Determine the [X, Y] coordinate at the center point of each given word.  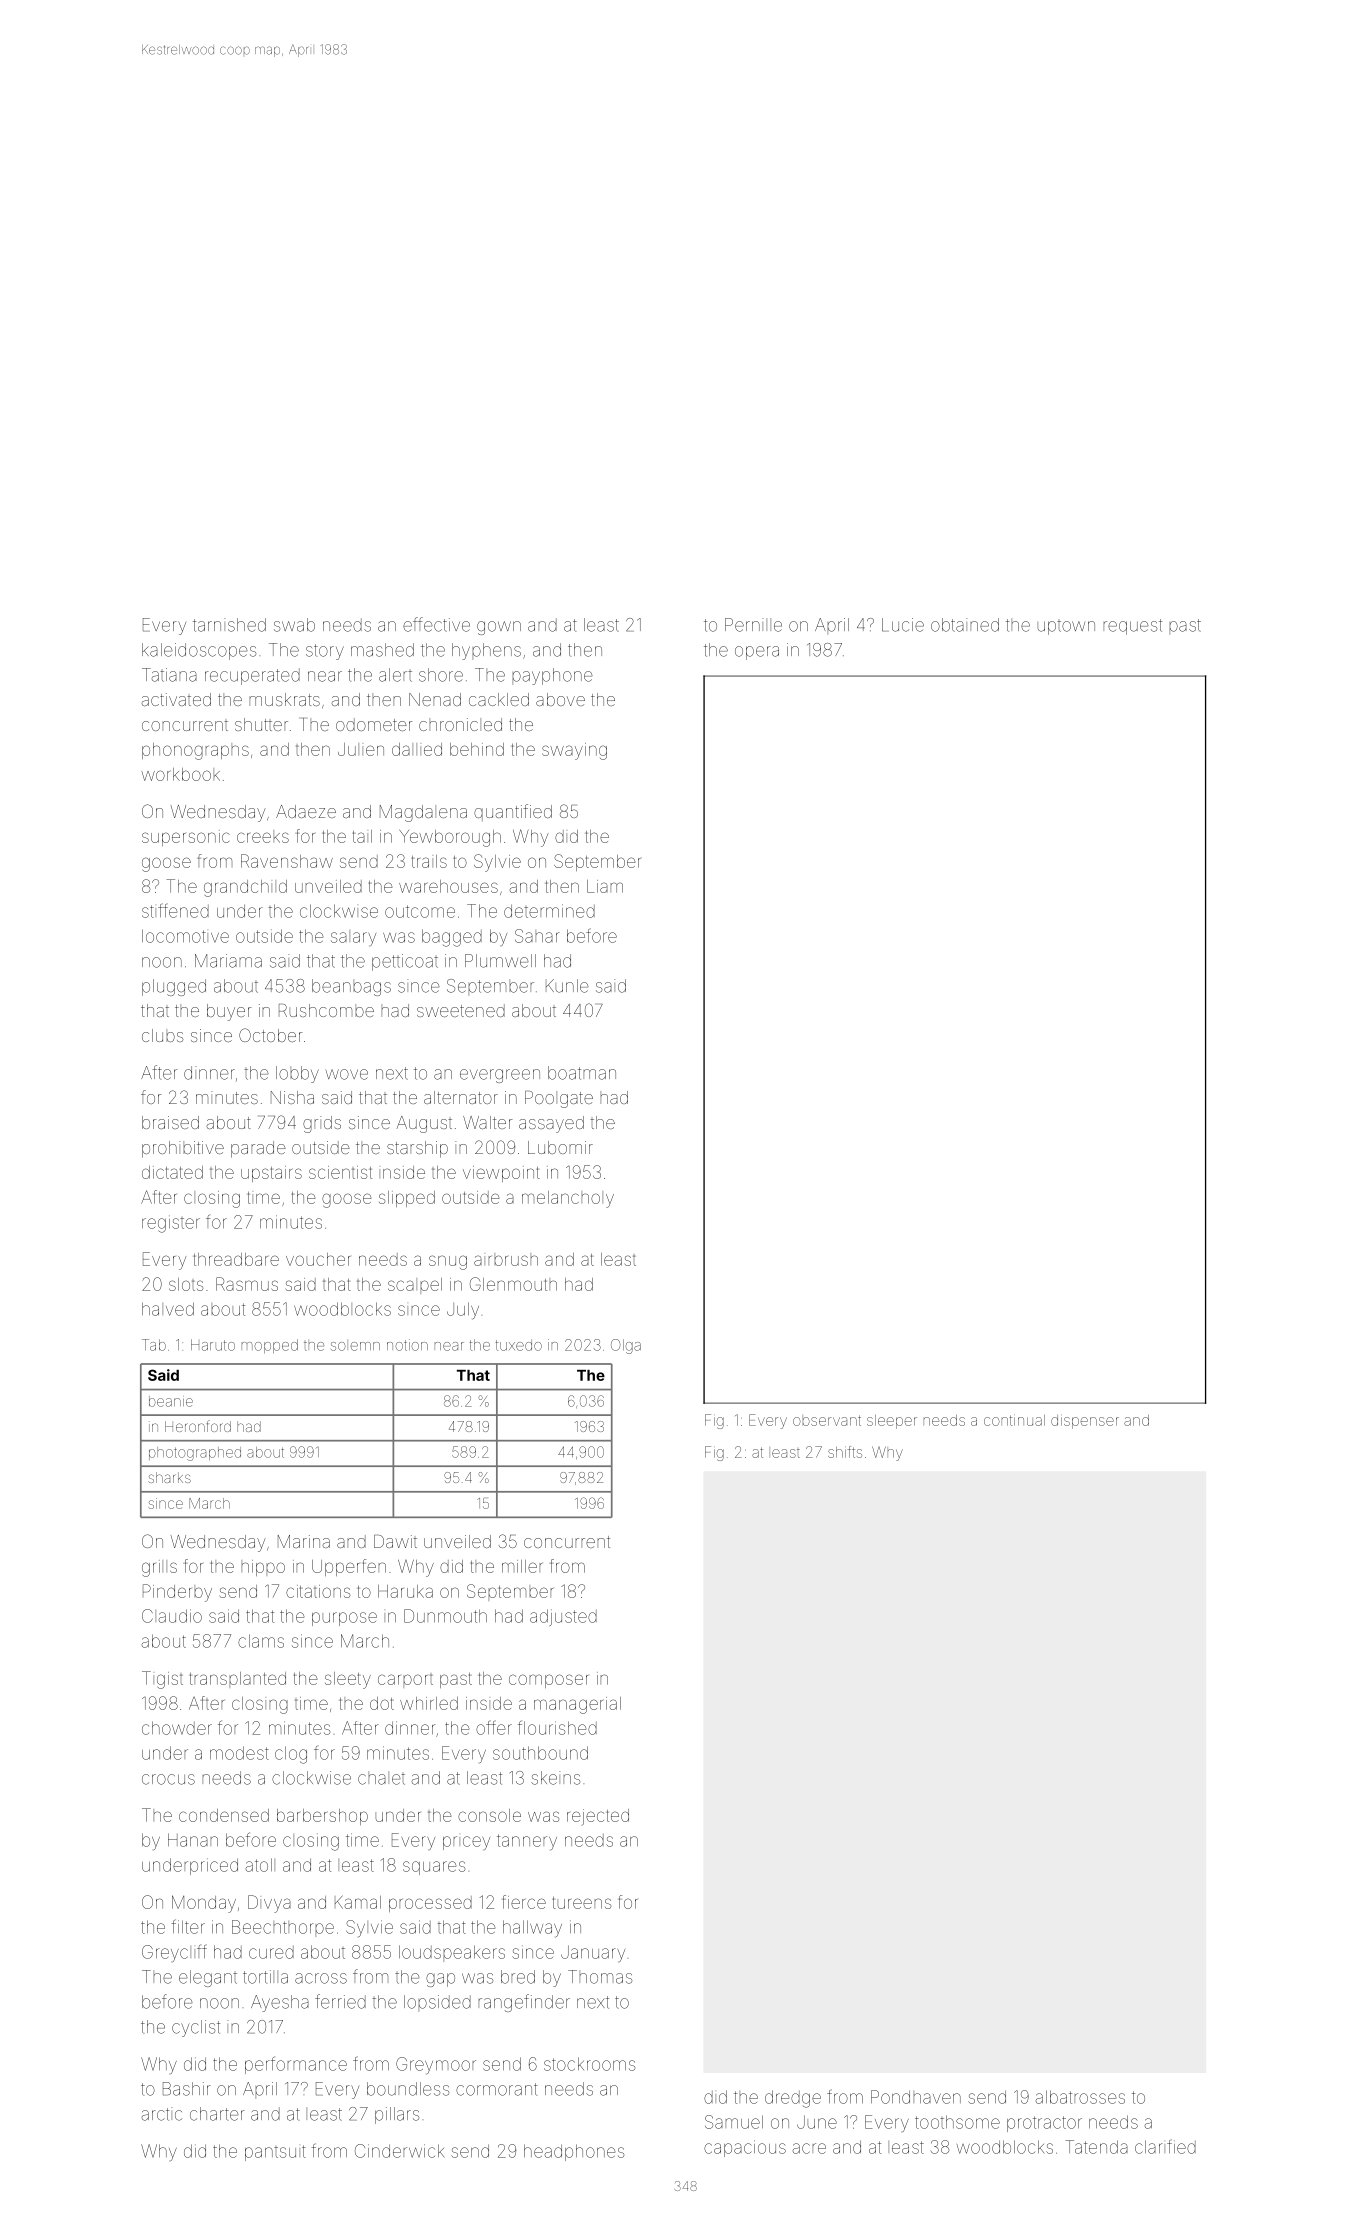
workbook [180, 774]
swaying [574, 751]
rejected [598, 1817]
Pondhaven [916, 2097]
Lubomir [560, 1147]
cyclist [196, 2028]
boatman [582, 1073]
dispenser [1085, 1421]
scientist [340, 1172]
